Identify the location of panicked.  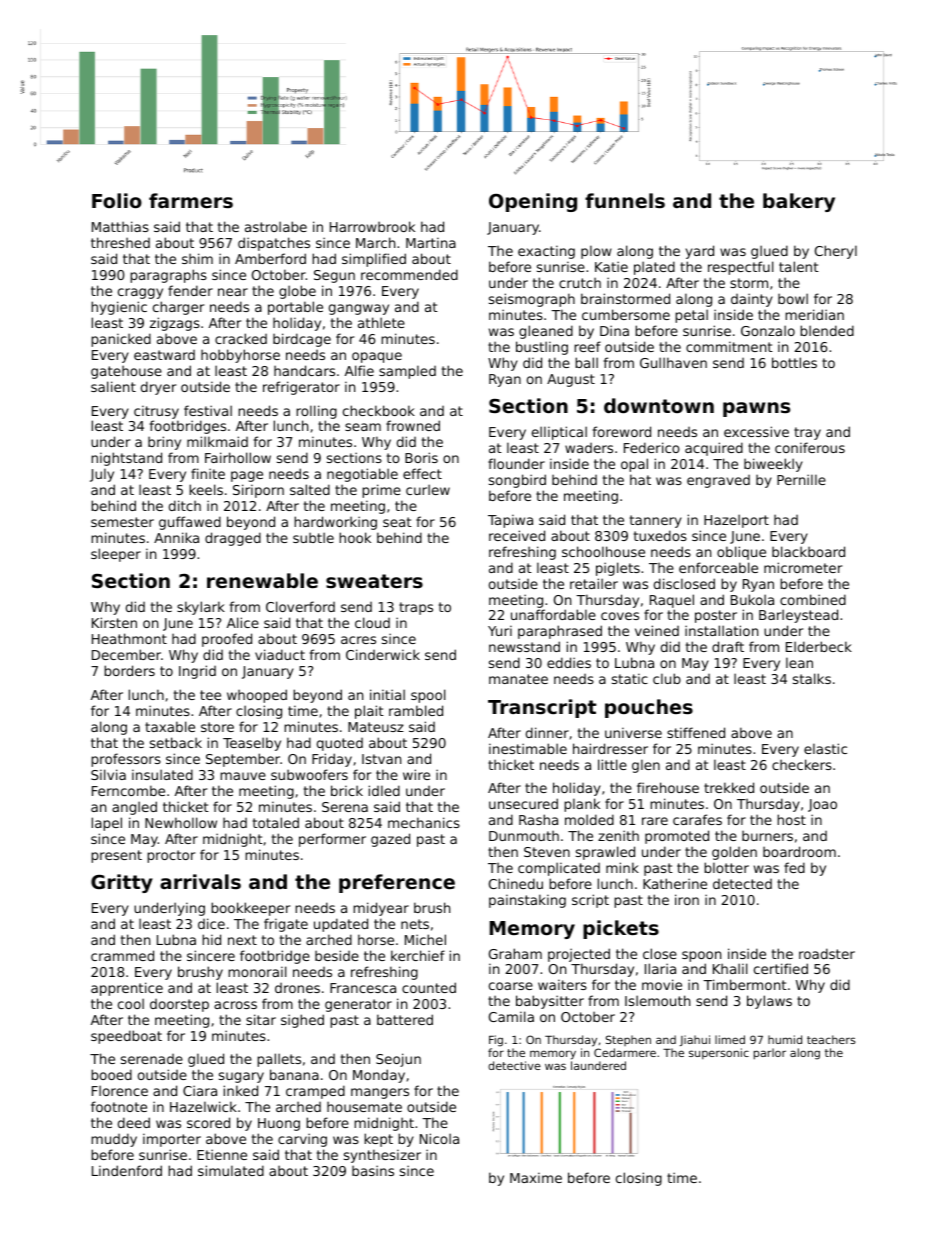
(121, 340).
